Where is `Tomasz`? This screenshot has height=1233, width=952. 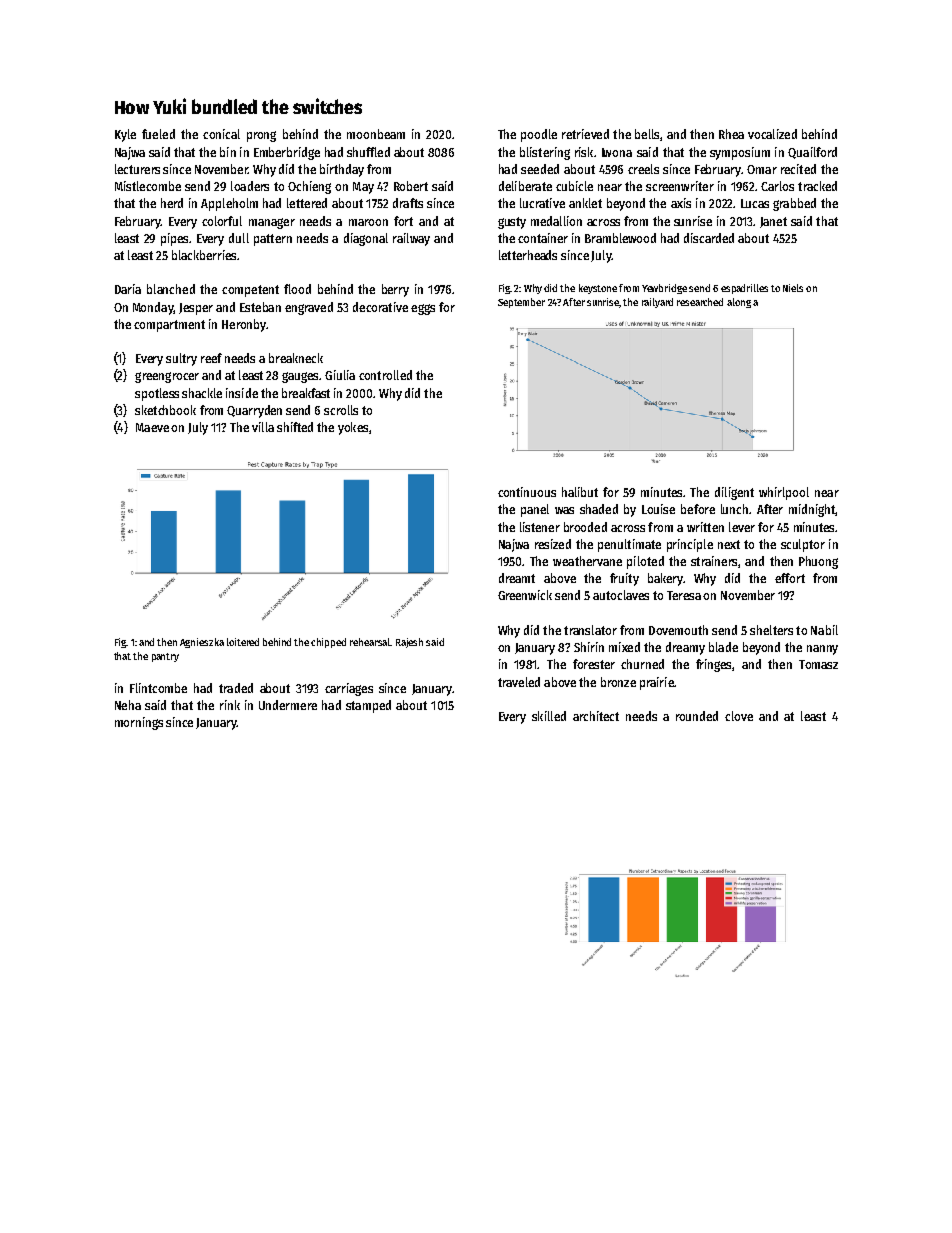 Tomasz is located at coordinates (818, 664).
